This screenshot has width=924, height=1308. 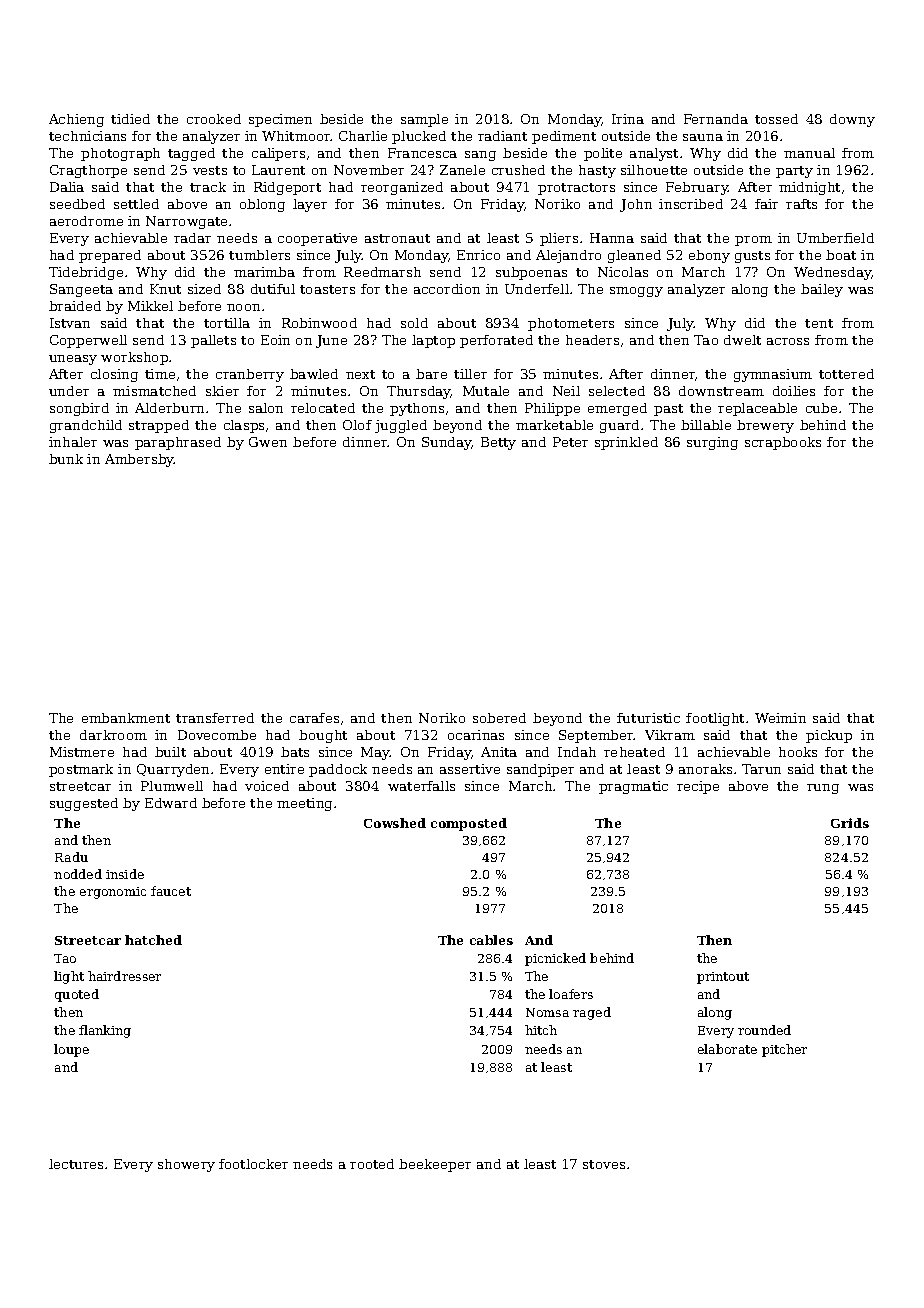 I want to click on beekeeper, so click(x=435, y=1165).
